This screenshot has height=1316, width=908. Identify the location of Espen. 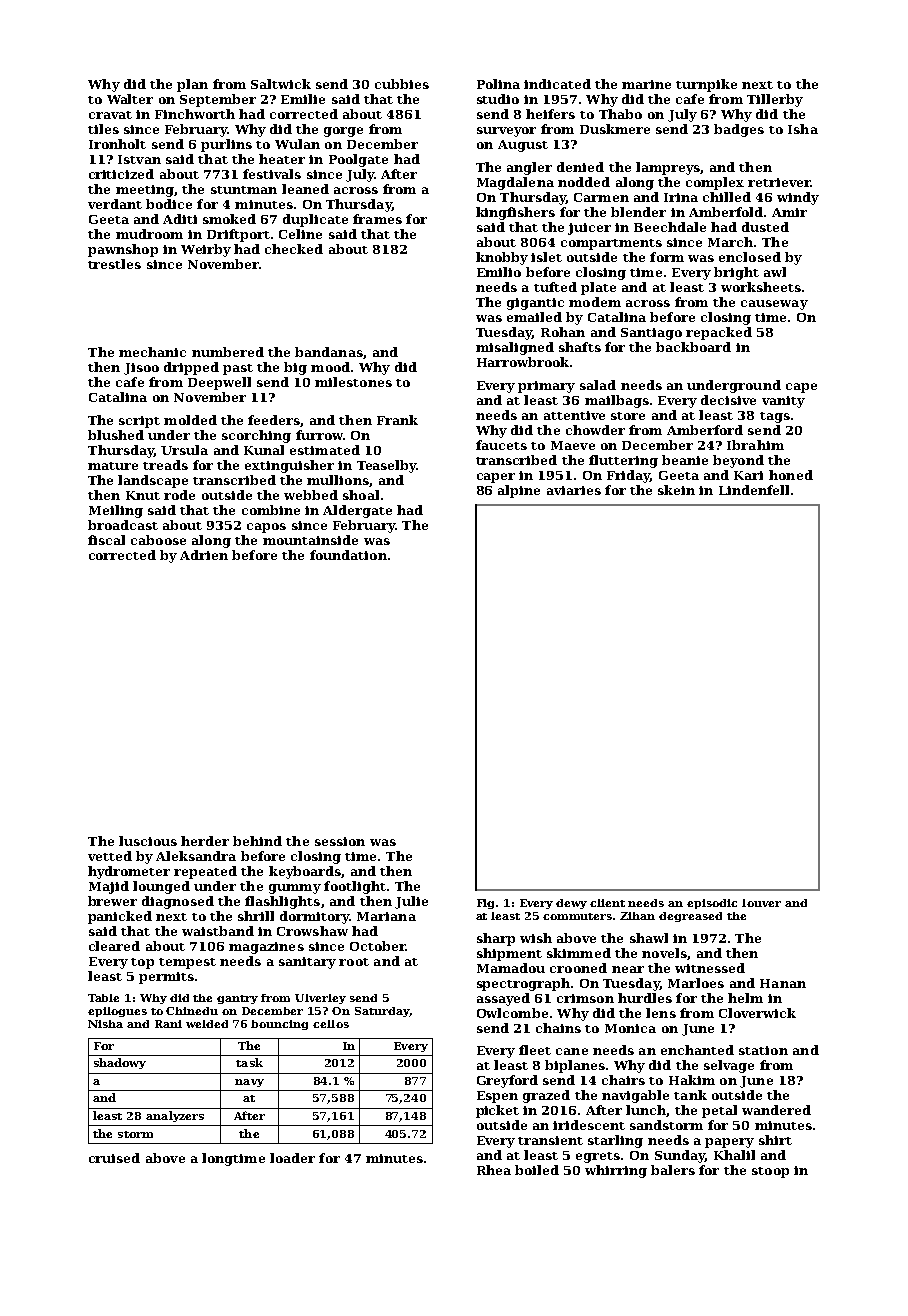
(497, 1097).
